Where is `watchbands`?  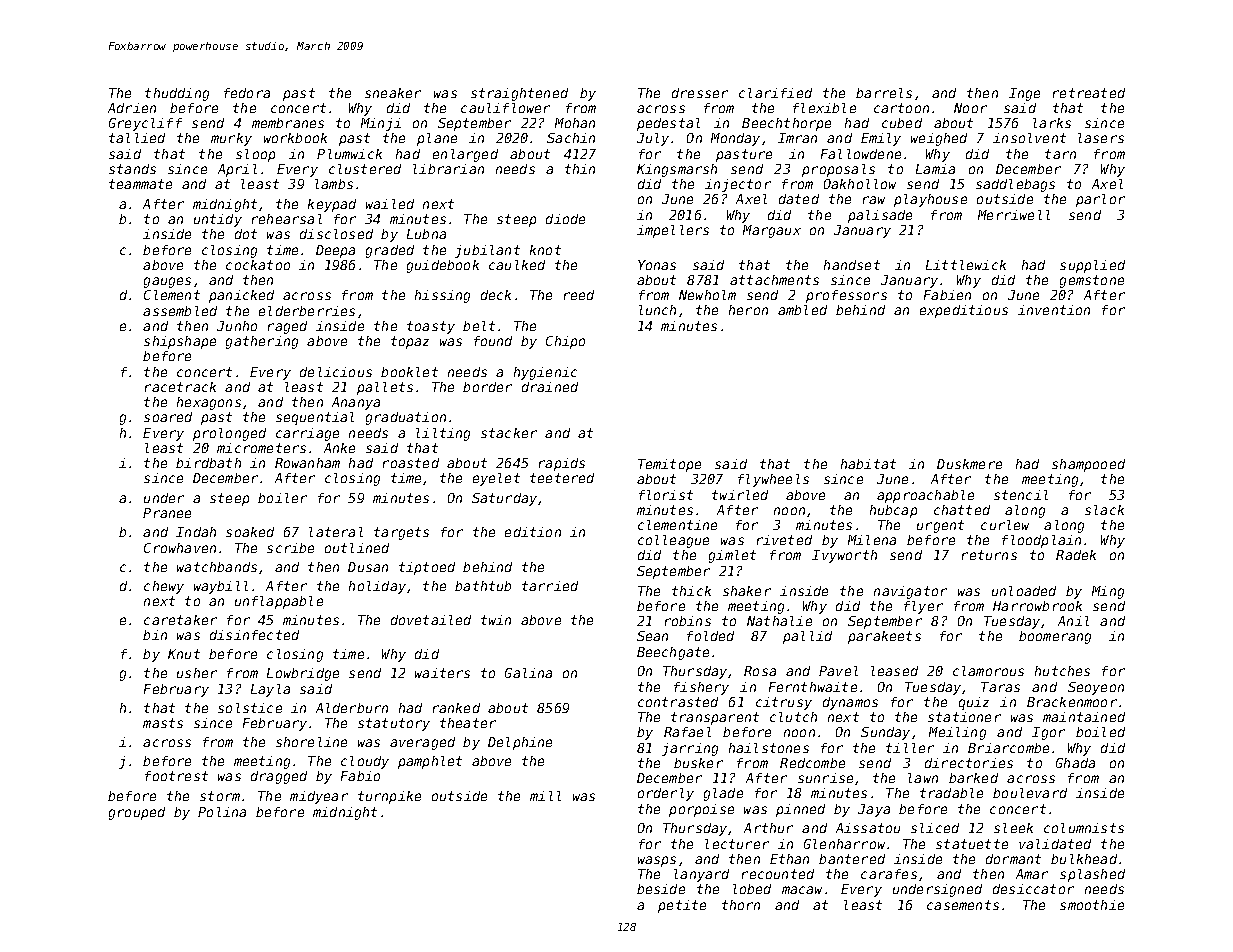
watchbands is located at coordinates (217, 567).
